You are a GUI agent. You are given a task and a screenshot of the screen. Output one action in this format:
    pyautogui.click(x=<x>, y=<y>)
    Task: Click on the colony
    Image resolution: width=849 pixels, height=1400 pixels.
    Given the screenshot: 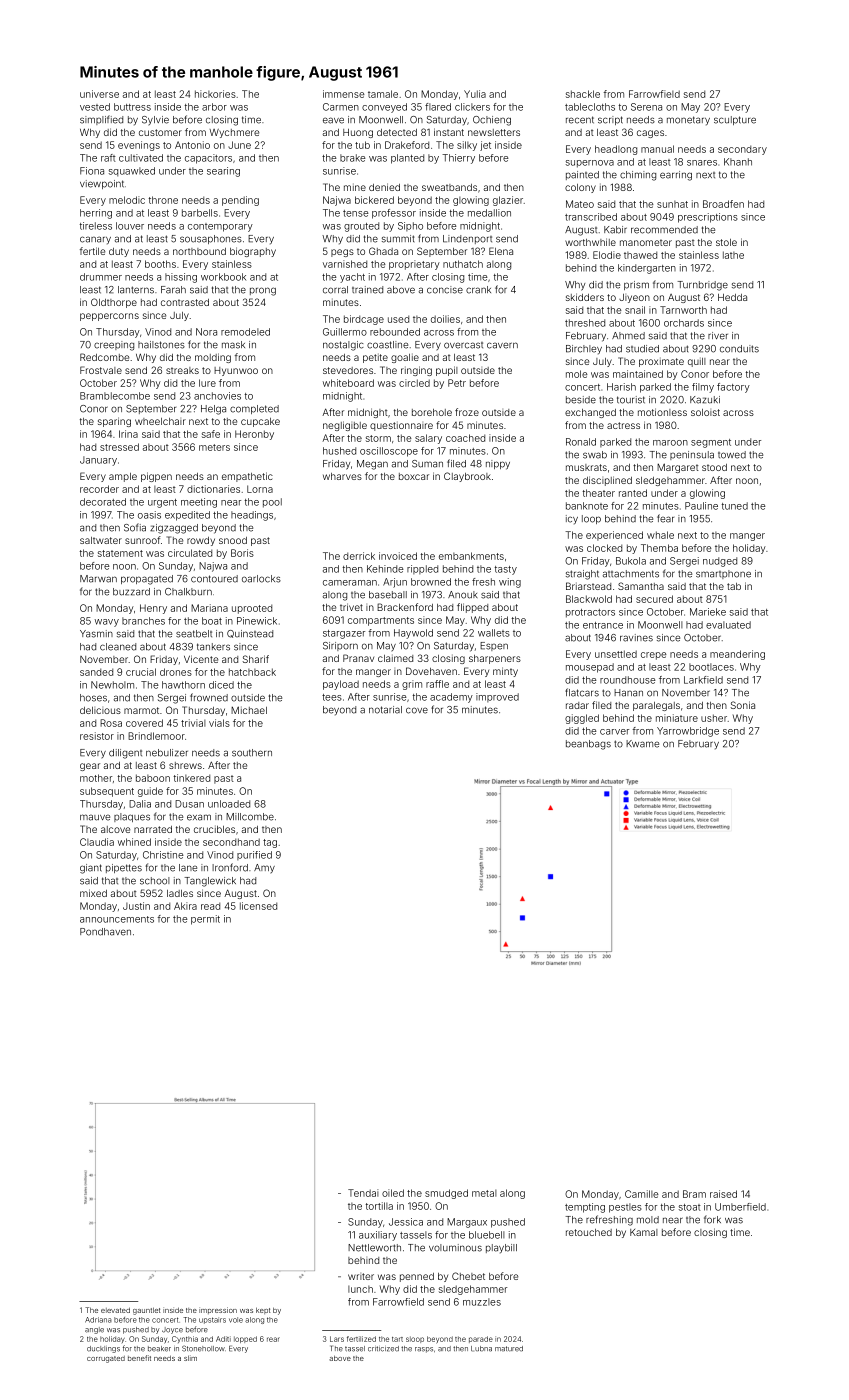 What is the action you would take?
    pyautogui.click(x=580, y=188)
